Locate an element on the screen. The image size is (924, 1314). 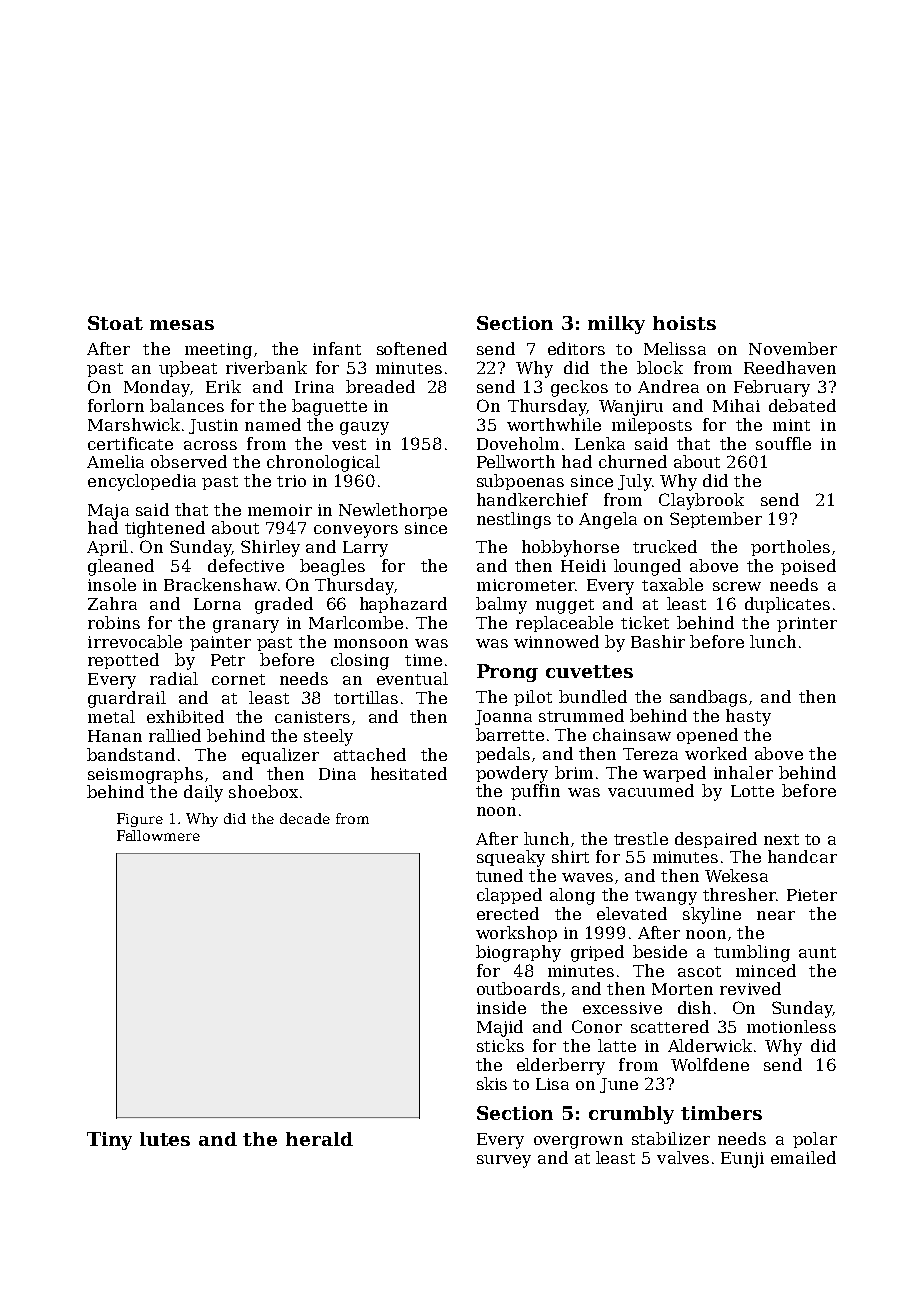
trestle is located at coordinates (641, 838).
